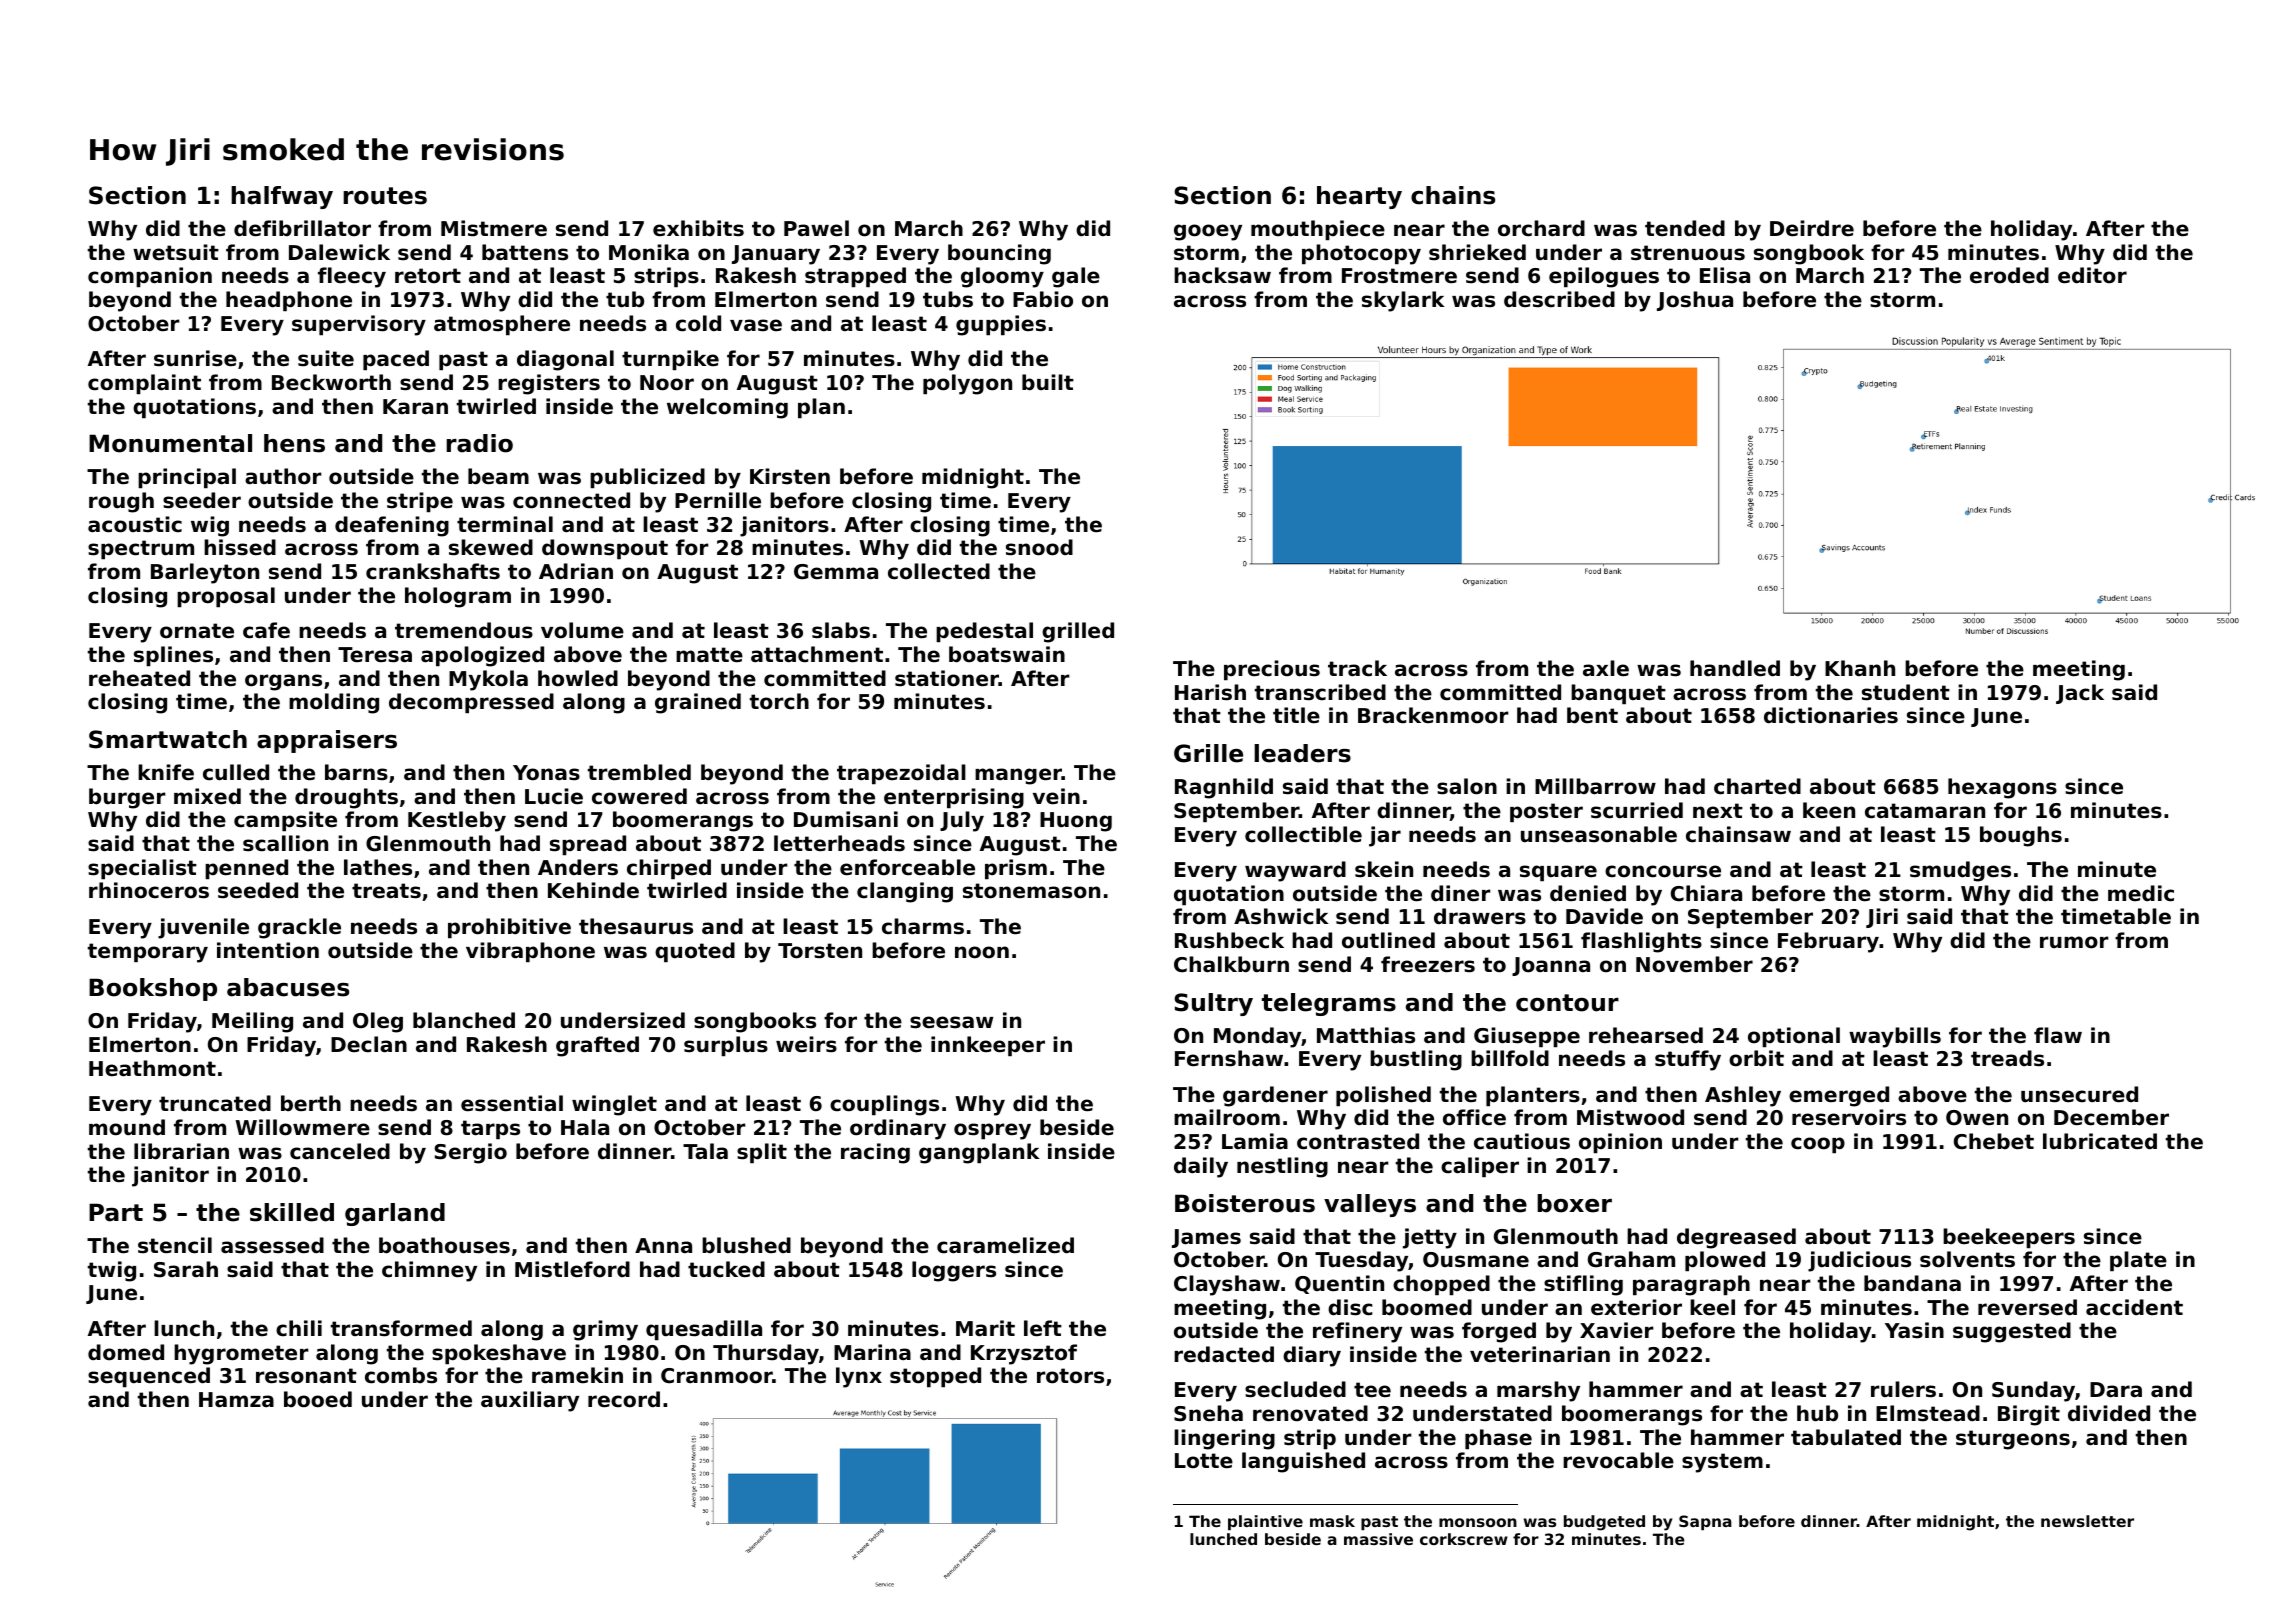 This document has height=1620, width=2292. What do you see at coordinates (385, 196) in the document?
I see `routes` at bounding box center [385, 196].
